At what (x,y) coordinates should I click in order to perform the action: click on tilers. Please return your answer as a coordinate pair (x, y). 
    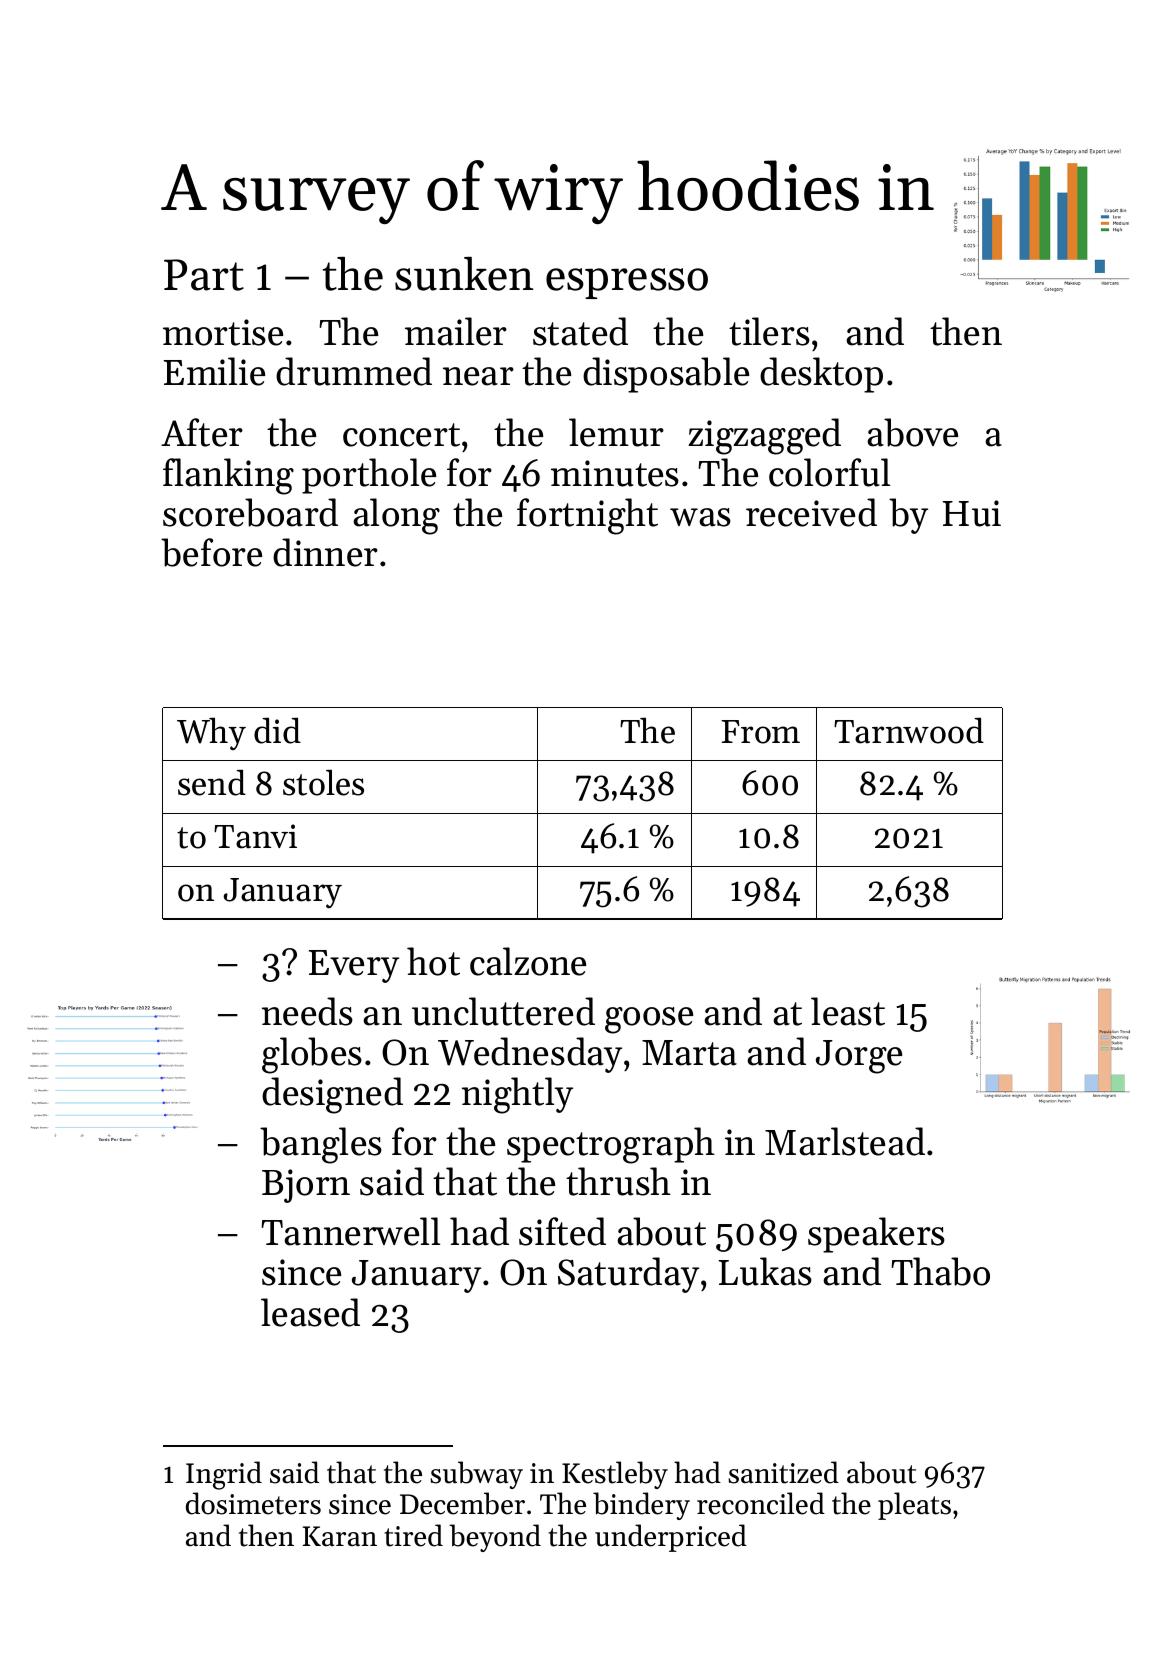
    Looking at the image, I should click on (769, 331).
